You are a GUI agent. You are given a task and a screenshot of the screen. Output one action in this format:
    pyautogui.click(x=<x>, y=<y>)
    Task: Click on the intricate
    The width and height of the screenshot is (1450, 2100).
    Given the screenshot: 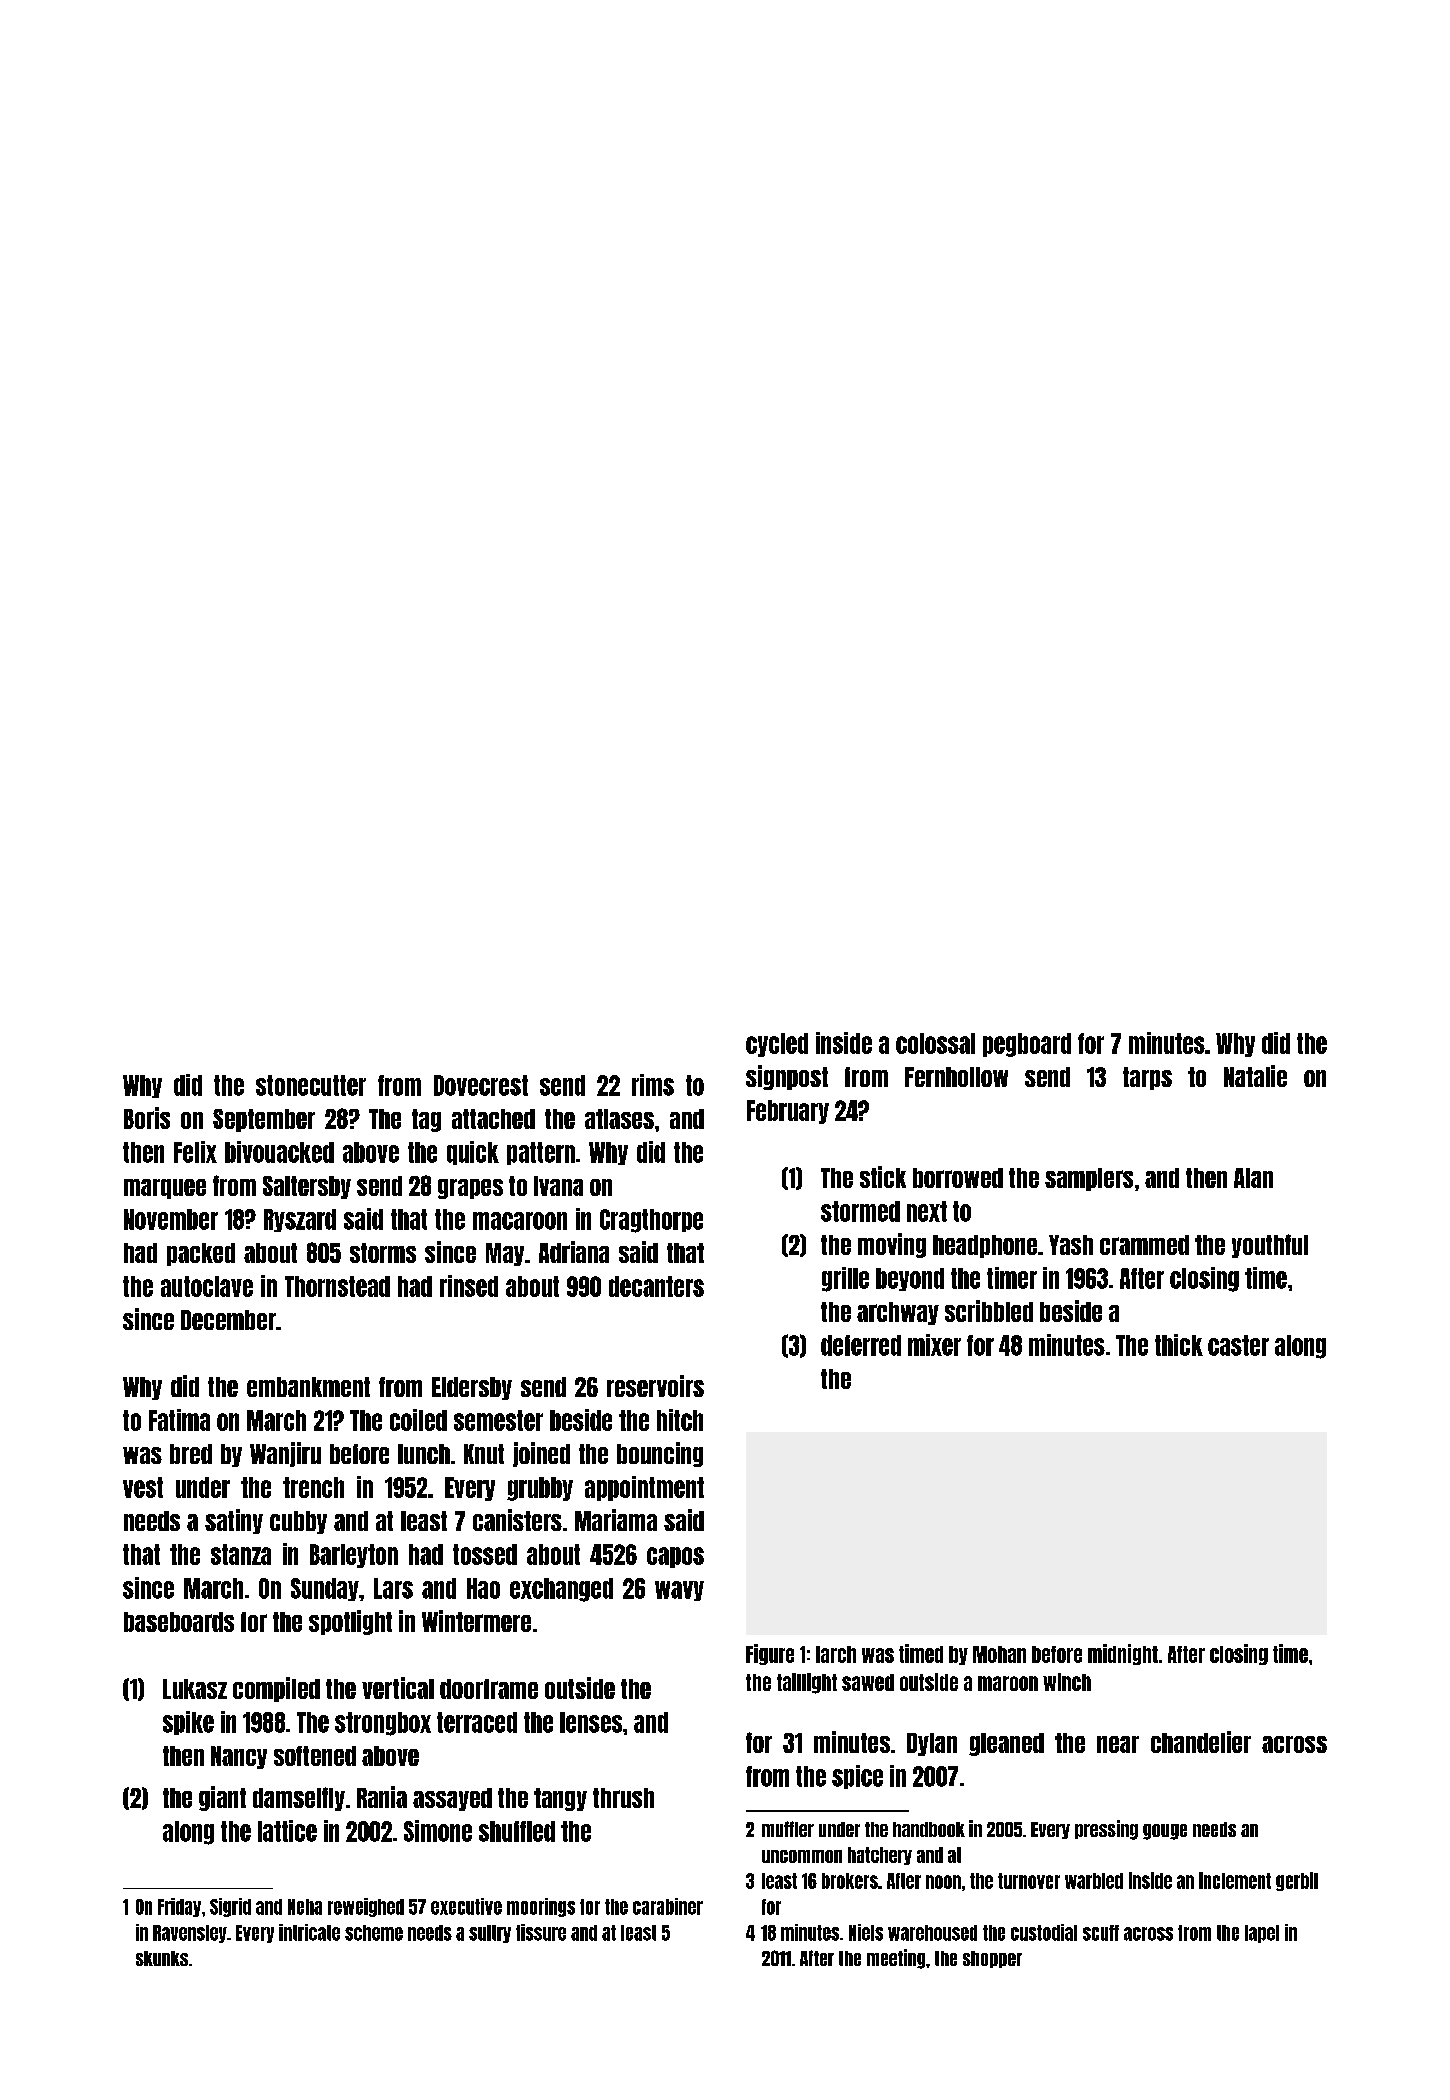 What is the action you would take?
    pyautogui.click(x=309, y=1932)
